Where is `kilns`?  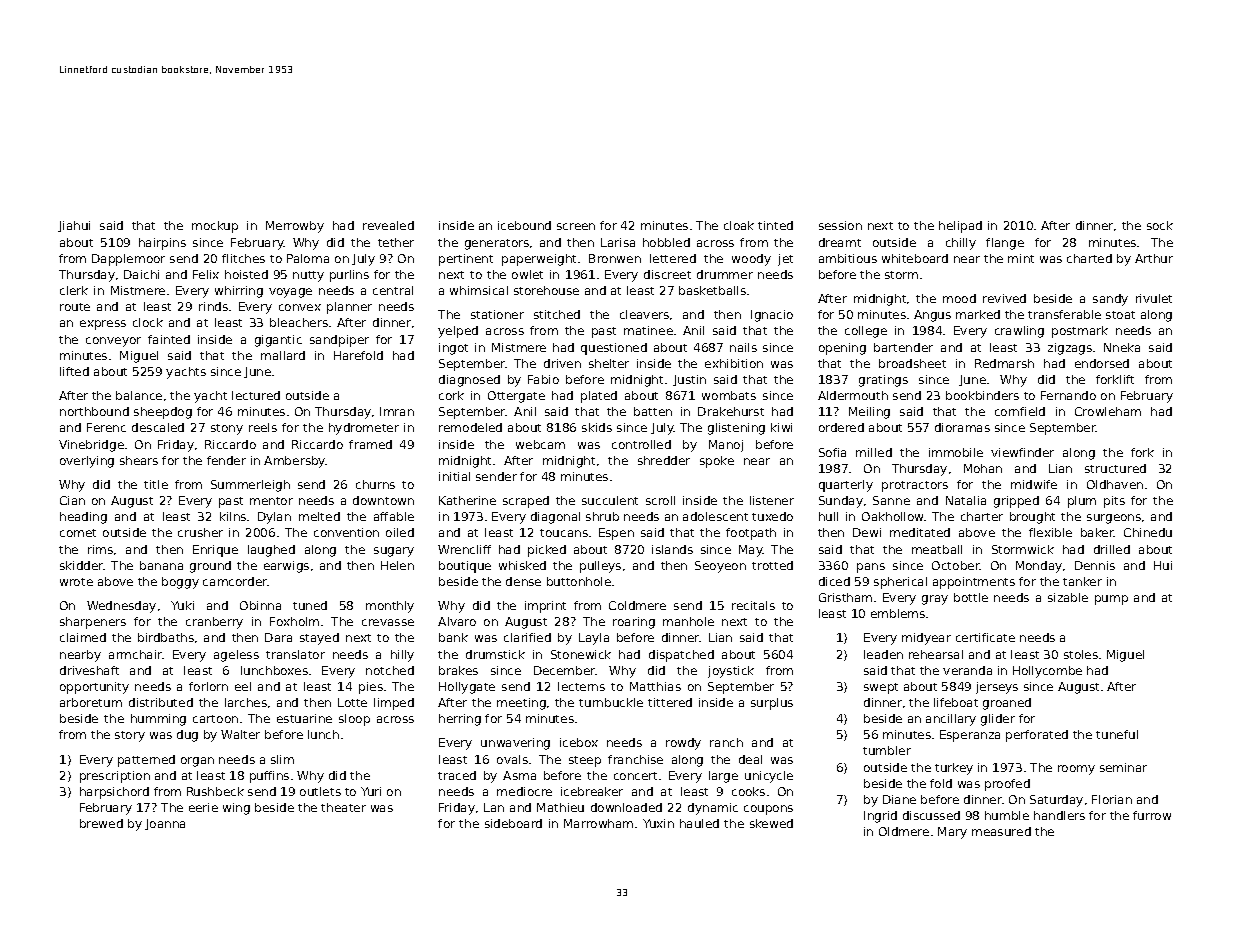
kilns is located at coordinates (233, 516).
